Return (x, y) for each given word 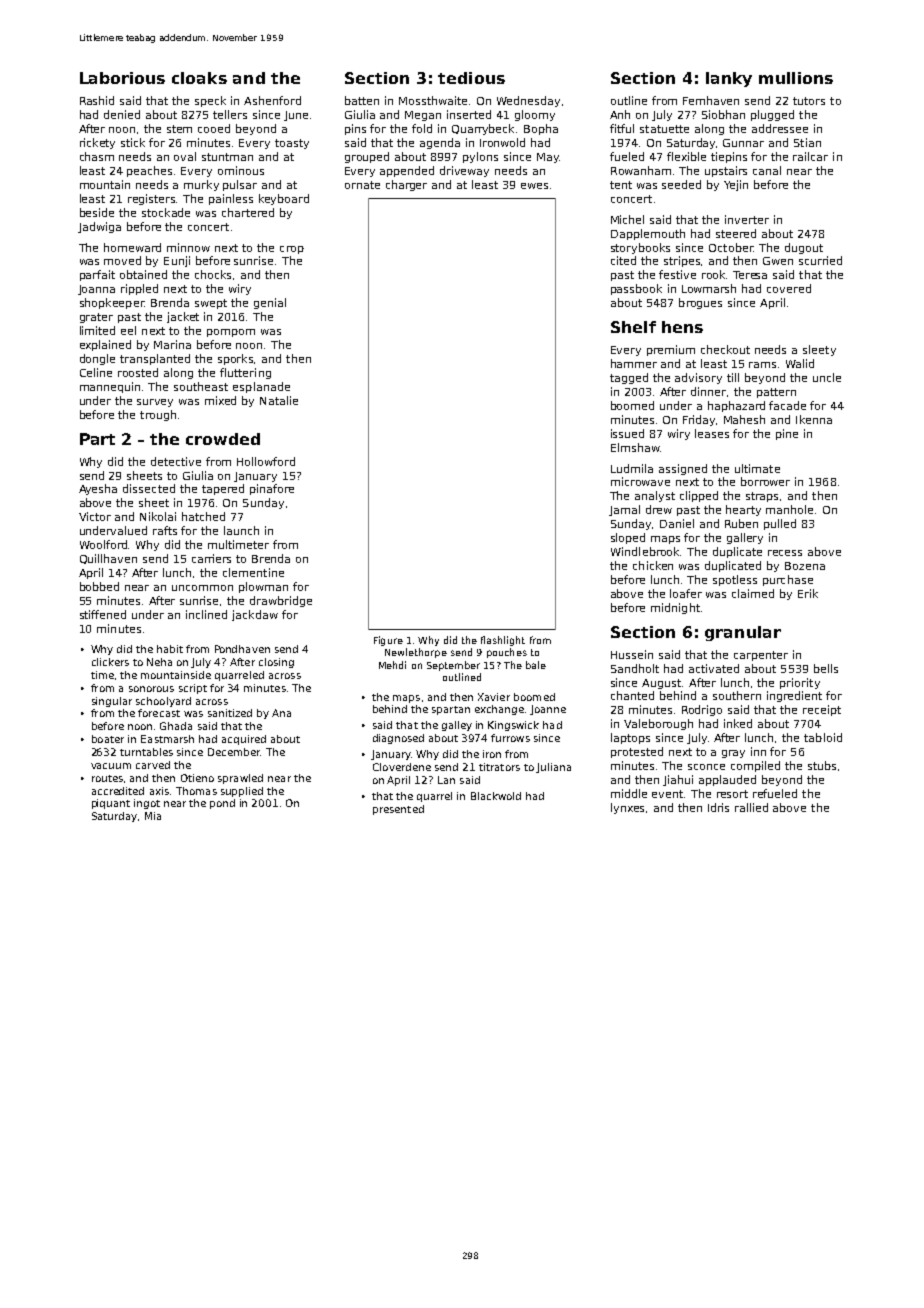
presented (398, 810)
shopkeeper (112, 303)
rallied (751, 807)
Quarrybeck (484, 129)
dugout (804, 248)
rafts (165, 530)
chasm (97, 156)
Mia (153, 816)
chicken (653, 565)
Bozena (805, 566)
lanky (729, 79)
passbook (636, 289)
